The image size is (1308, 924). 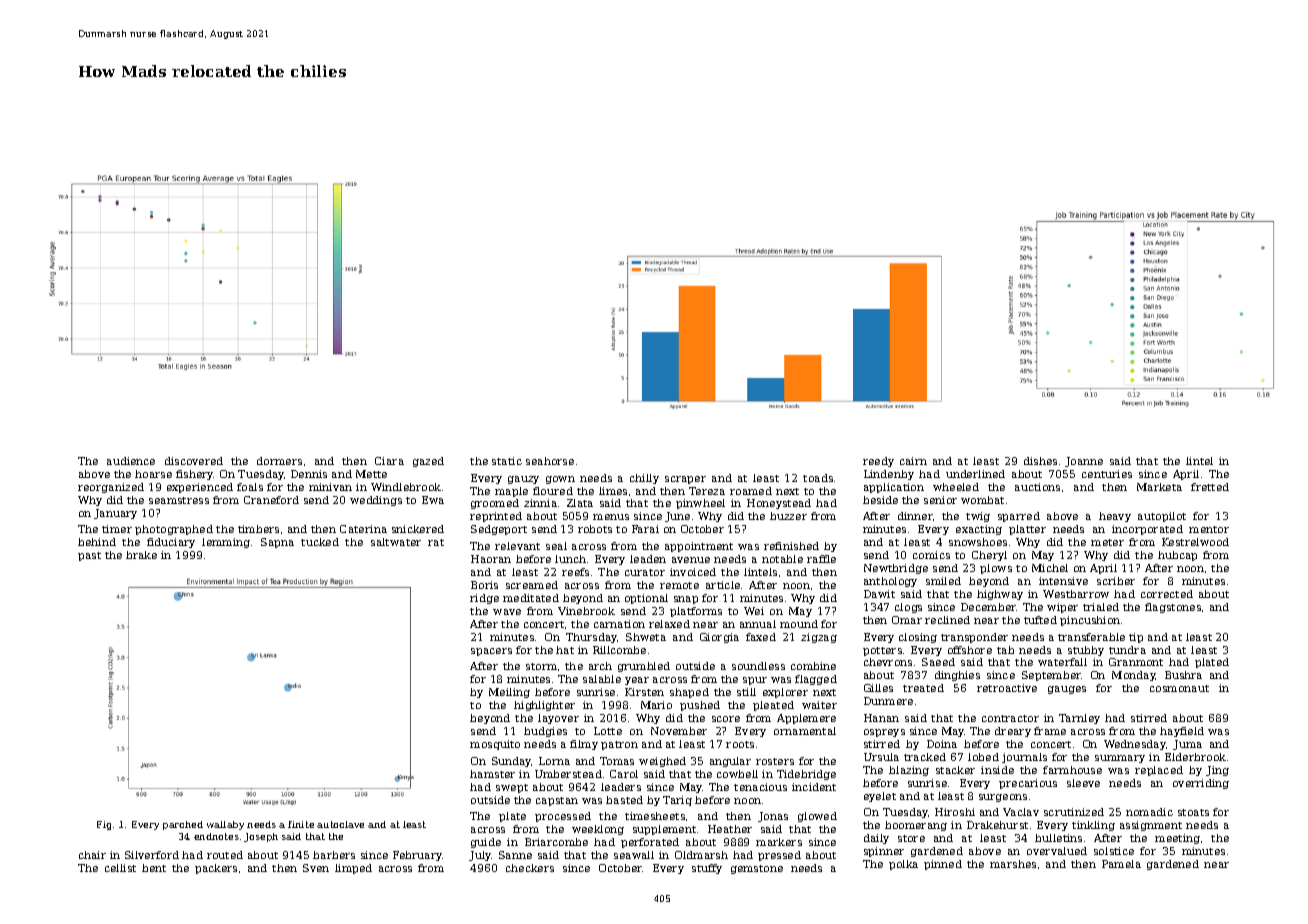 I want to click on Pamela, so click(x=1121, y=864).
